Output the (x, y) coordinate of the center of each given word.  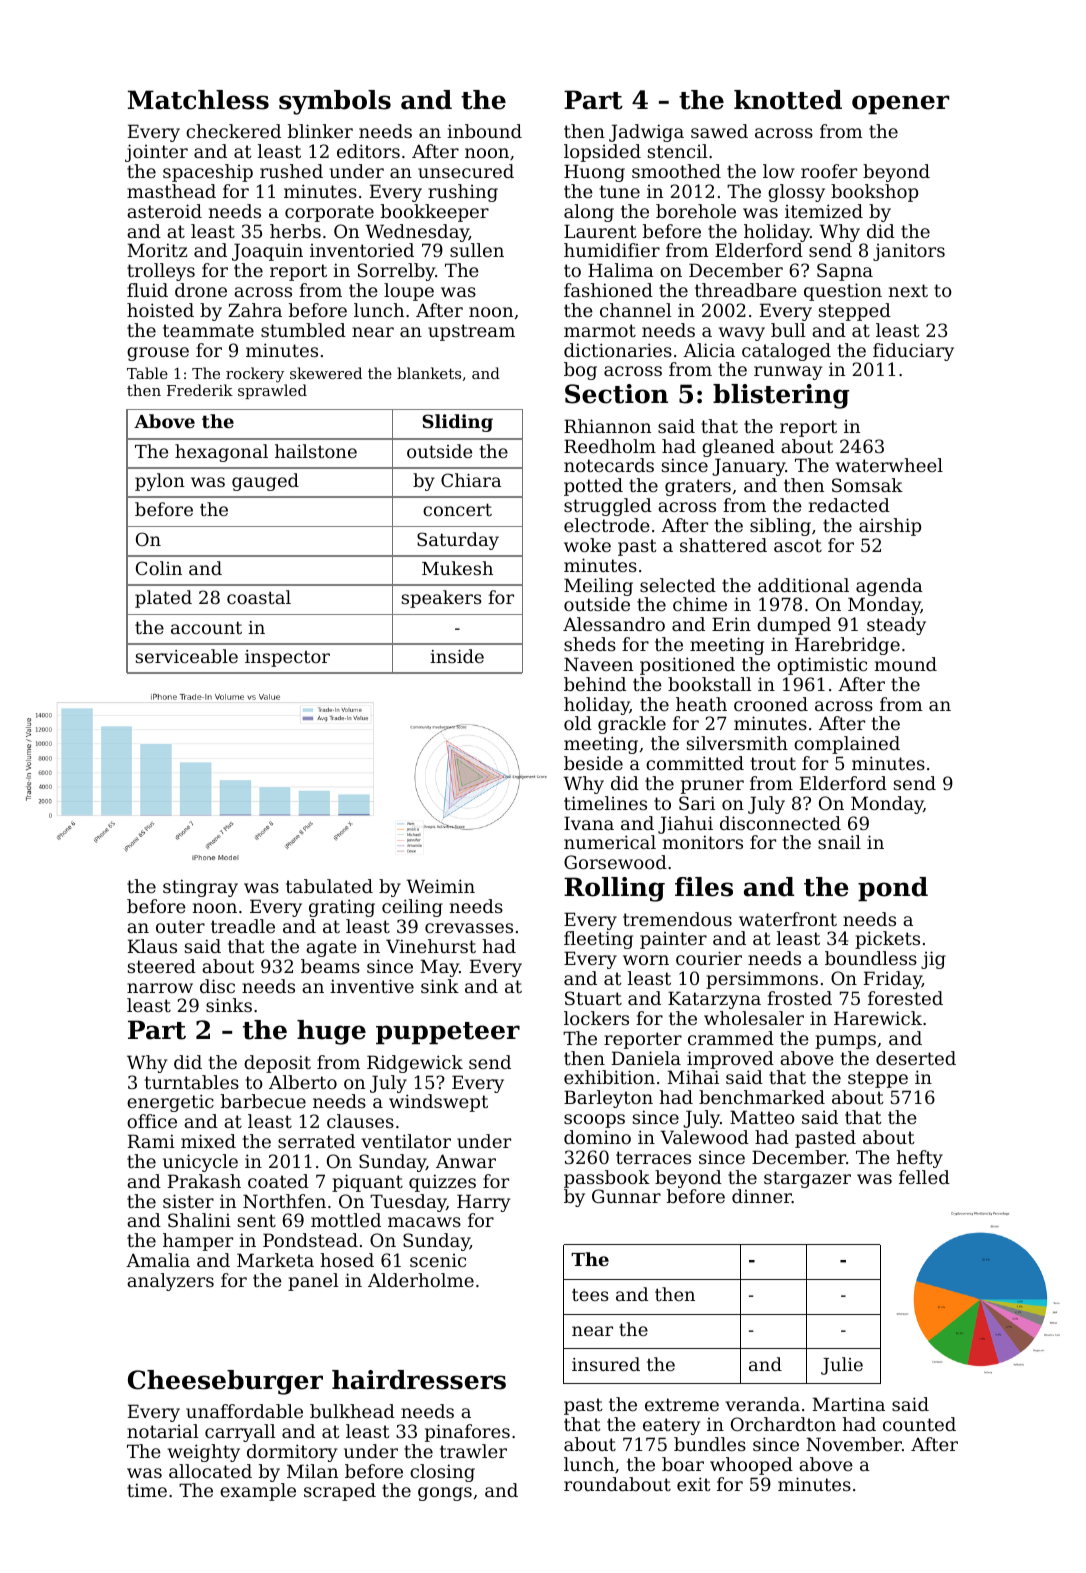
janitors (909, 252)
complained (847, 745)
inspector (287, 658)
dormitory (292, 1453)
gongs (445, 1494)
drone (201, 290)
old (578, 723)
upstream (471, 332)
